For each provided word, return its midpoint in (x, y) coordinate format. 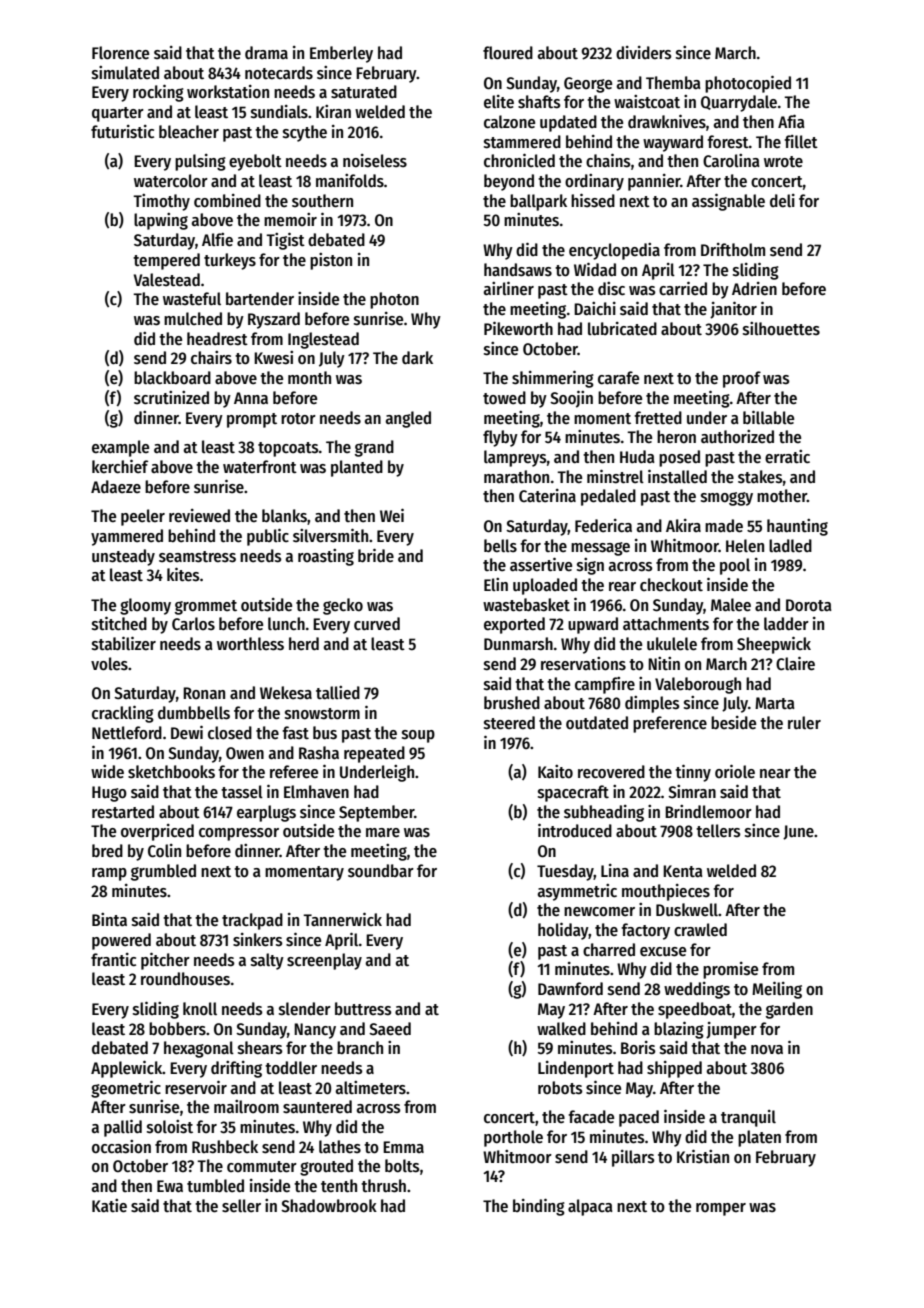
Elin (496, 584)
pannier (654, 182)
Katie (109, 1206)
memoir (290, 220)
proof (742, 379)
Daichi (595, 309)
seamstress (197, 557)
